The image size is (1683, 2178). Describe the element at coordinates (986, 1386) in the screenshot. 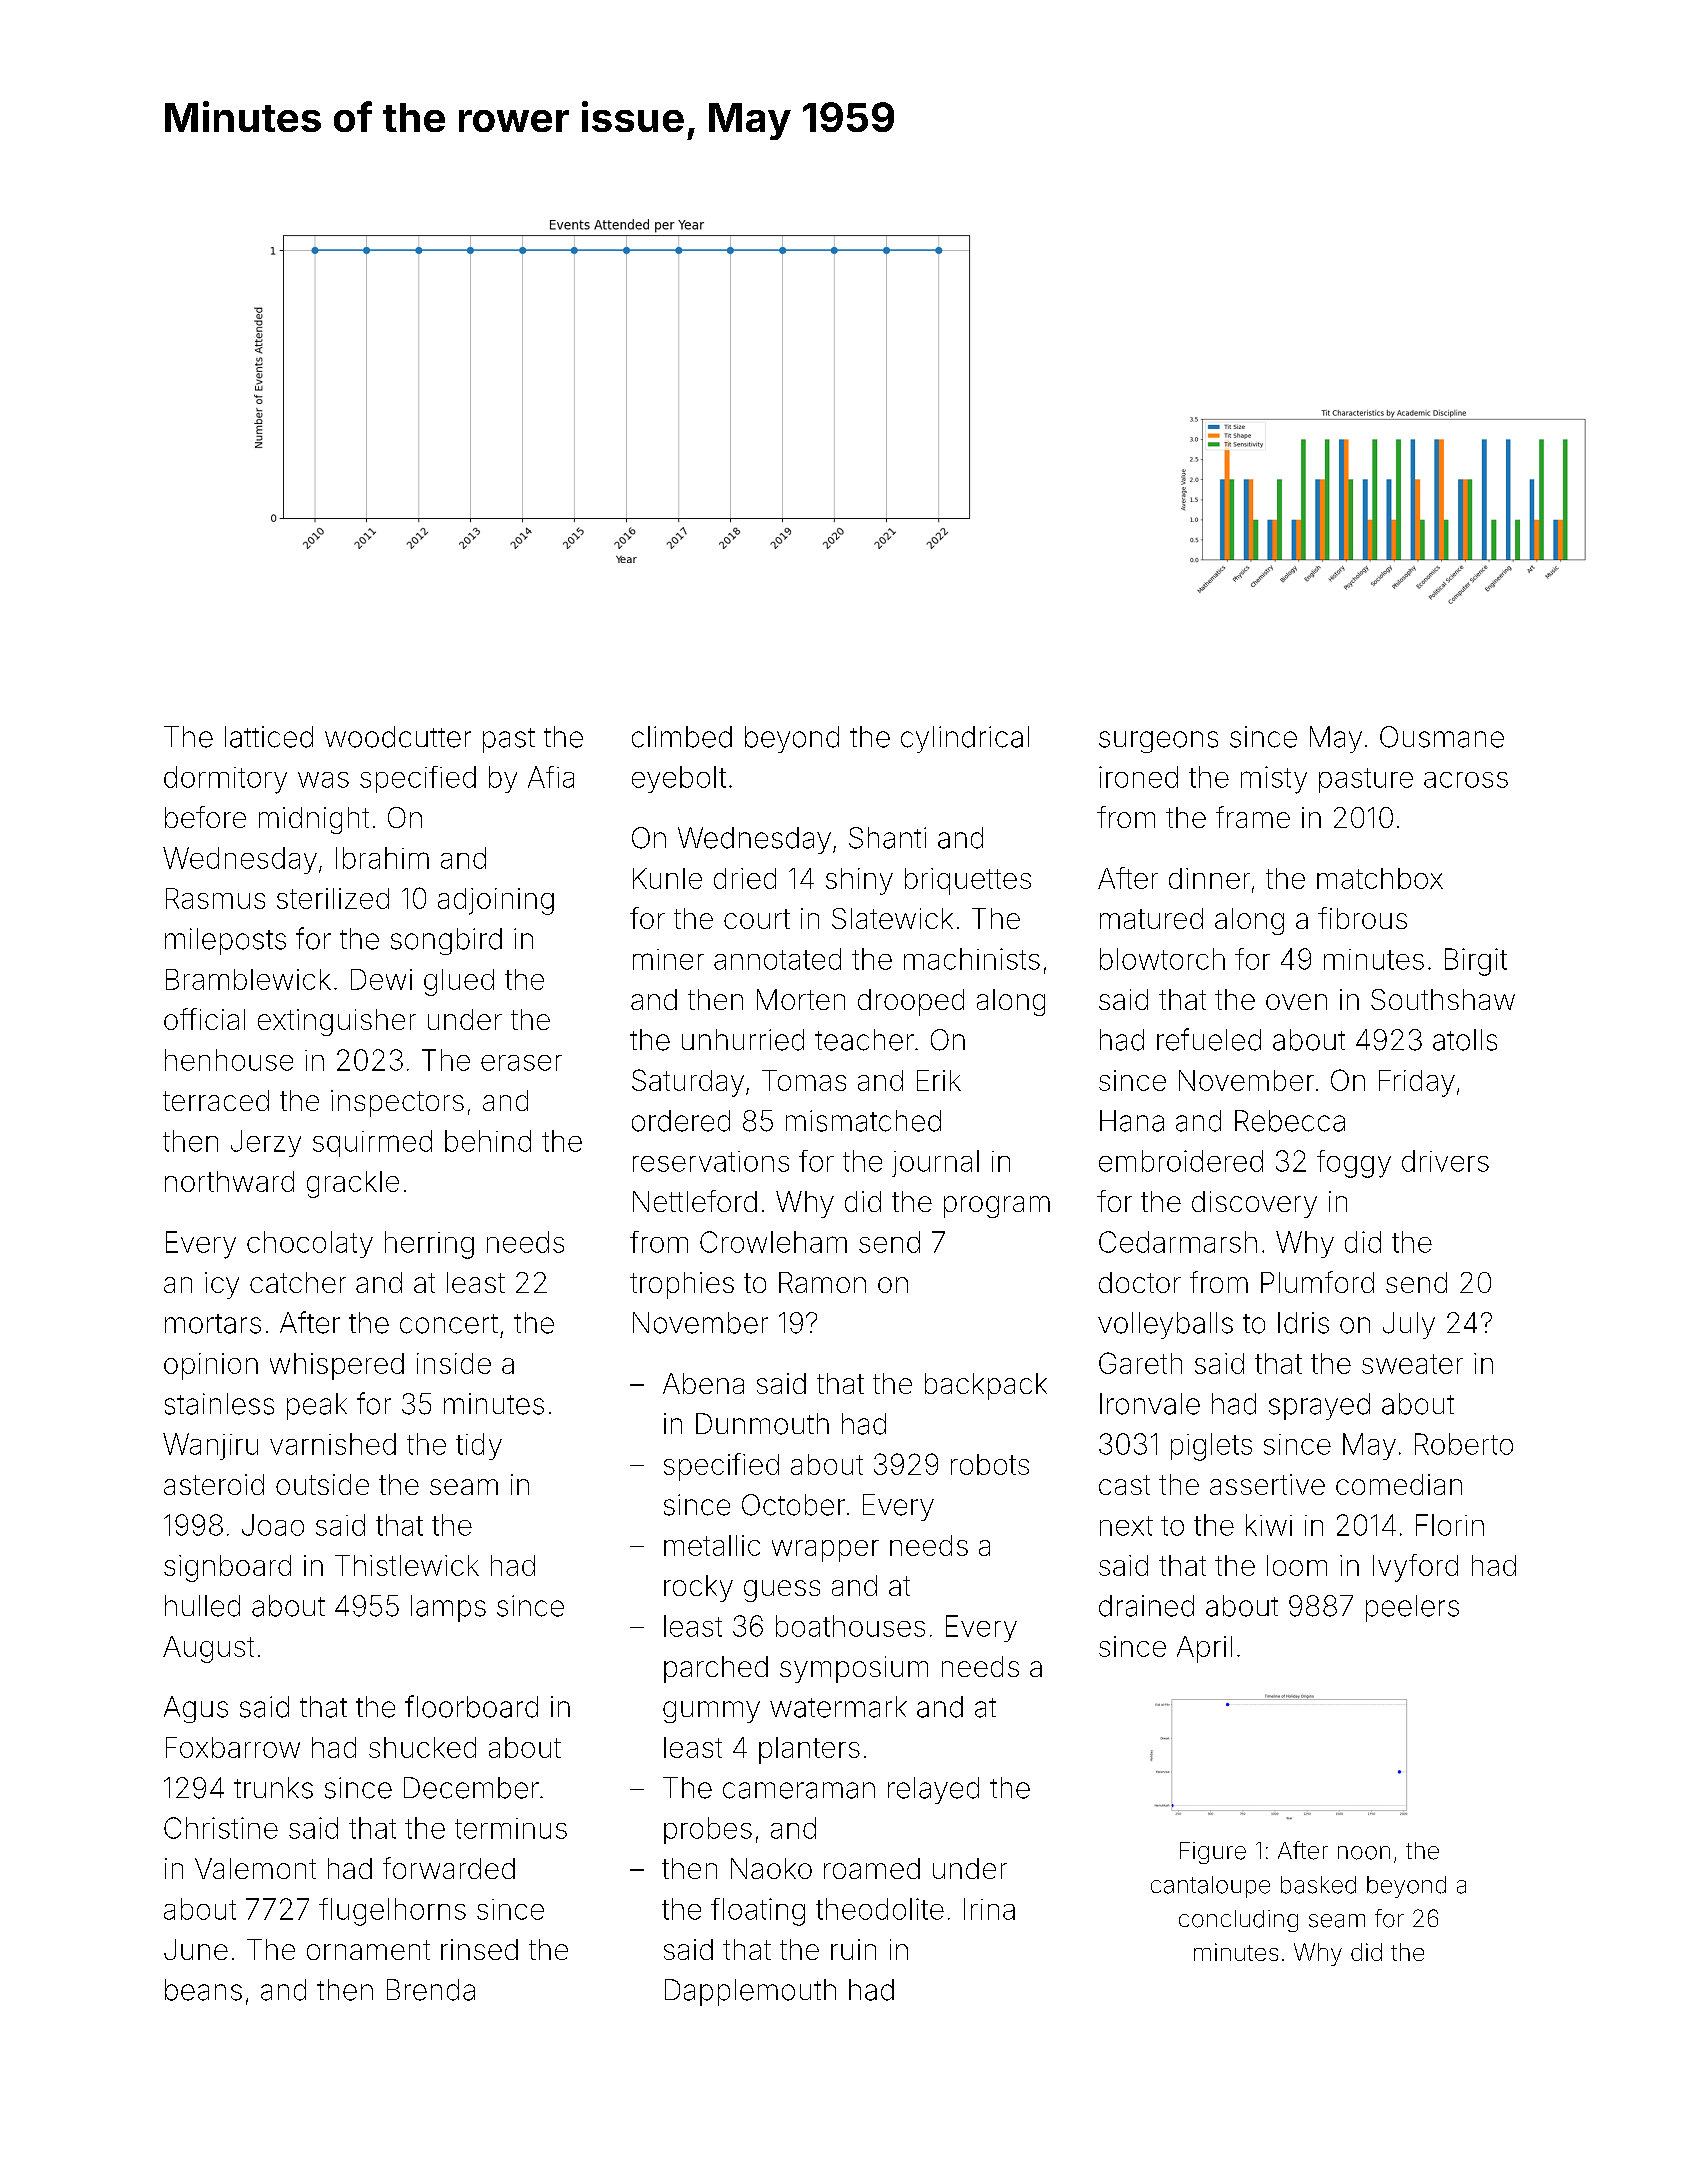

I see `backpack` at that location.
